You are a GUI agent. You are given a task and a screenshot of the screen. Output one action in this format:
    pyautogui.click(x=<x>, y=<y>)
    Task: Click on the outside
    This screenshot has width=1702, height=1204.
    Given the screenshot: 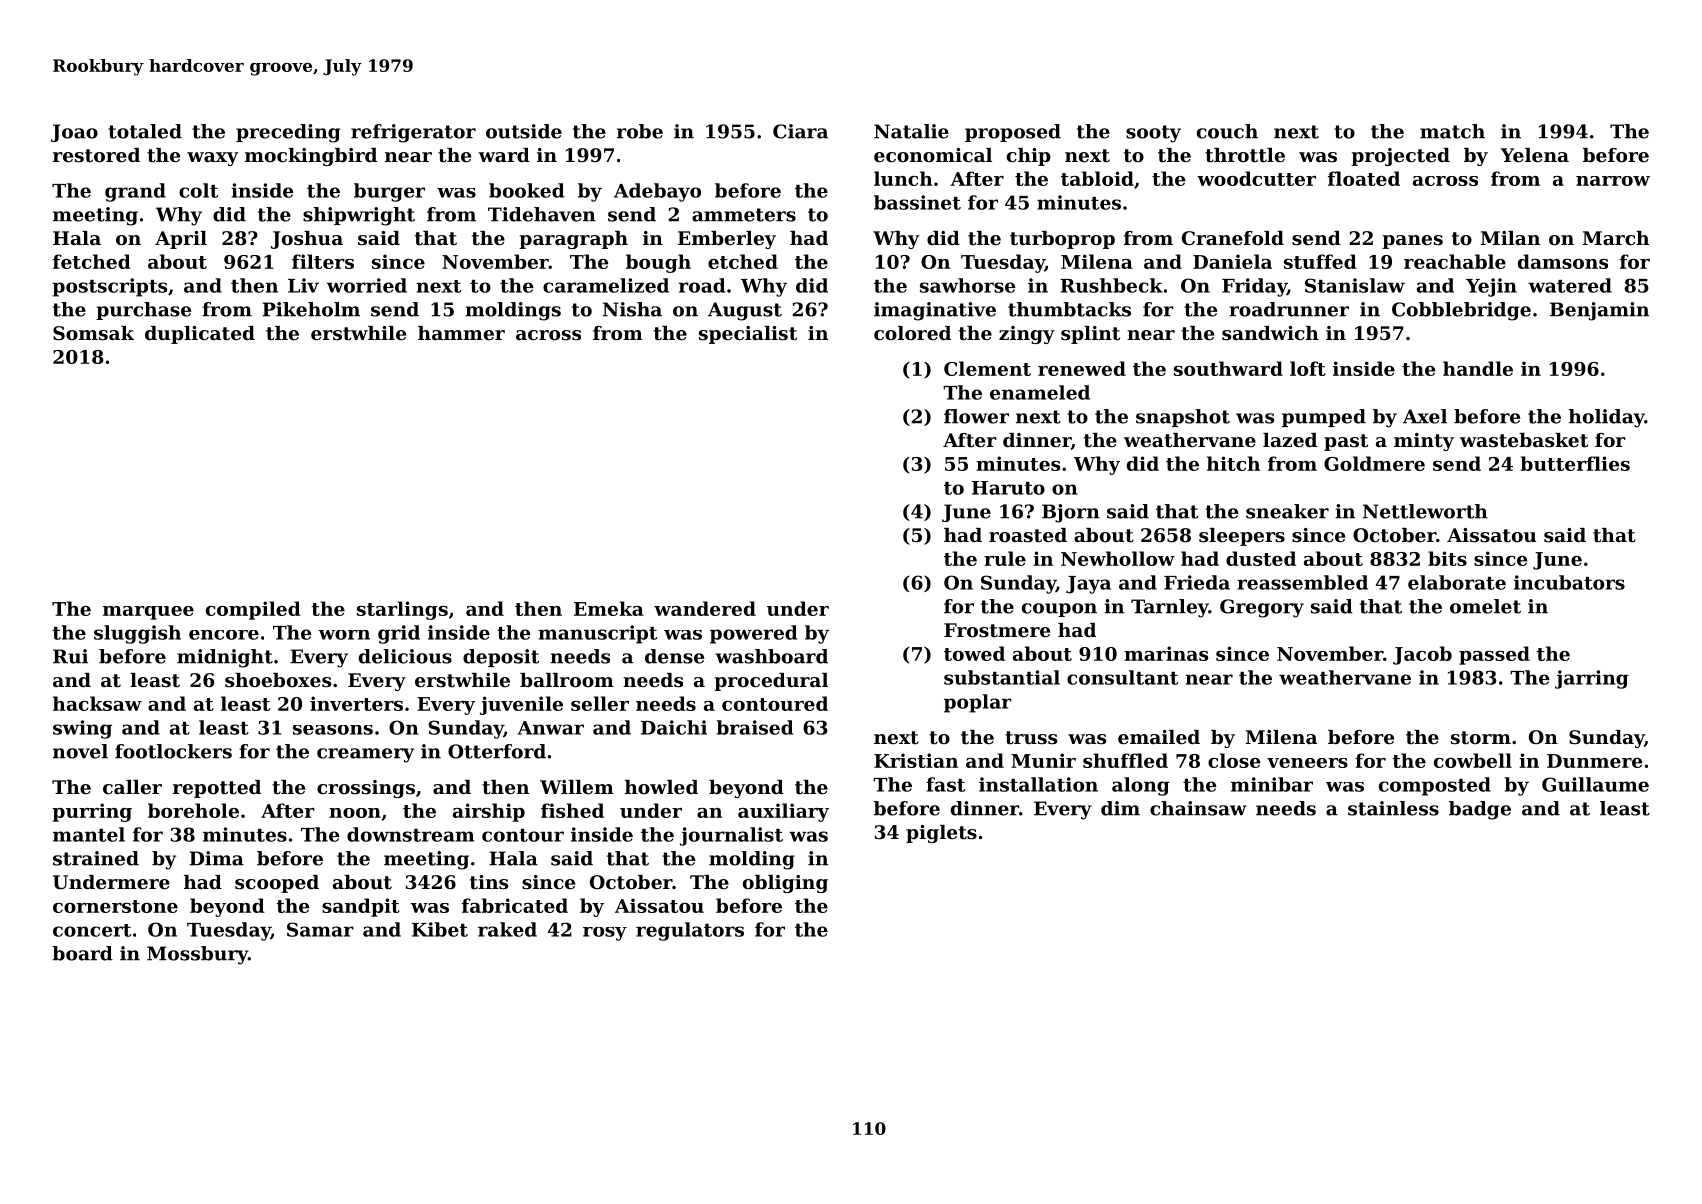 What is the action you would take?
    pyautogui.click(x=524, y=131)
